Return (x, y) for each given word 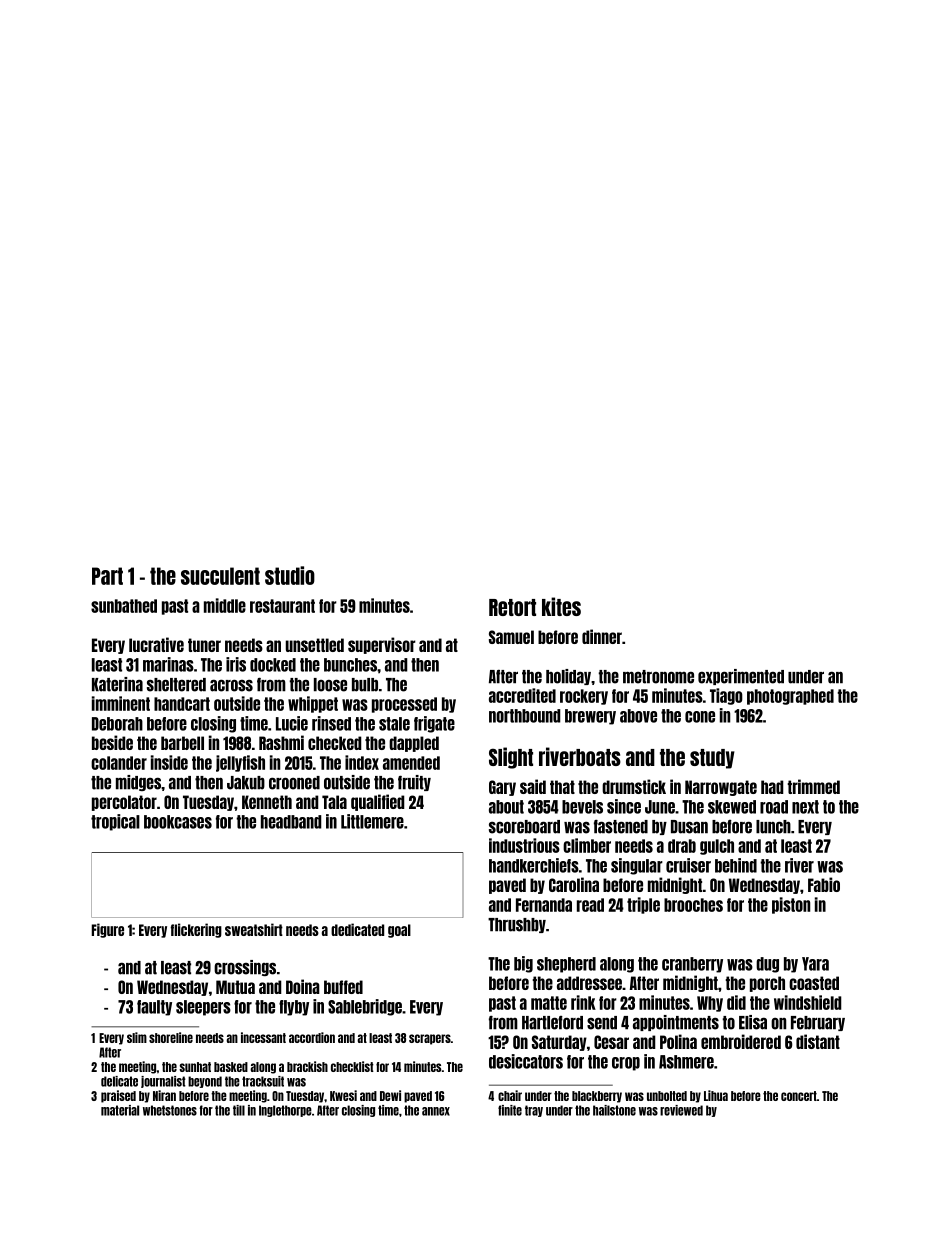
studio (290, 575)
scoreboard (524, 827)
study (712, 759)
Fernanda (544, 905)
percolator (124, 803)
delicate (119, 1081)
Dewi (390, 1095)
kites (561, 606)
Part (107, 576)
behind (736, 865)
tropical (115, 822)
